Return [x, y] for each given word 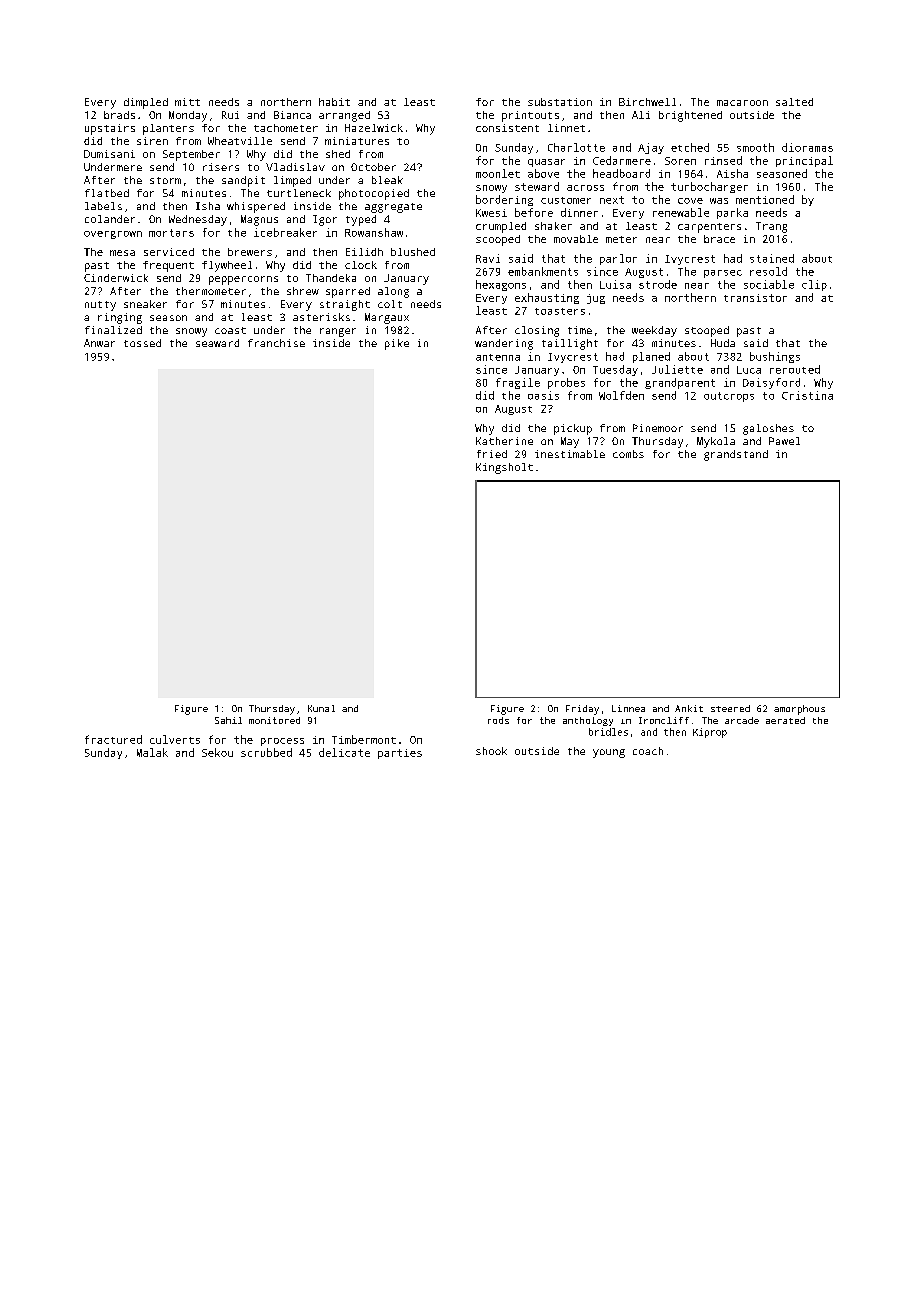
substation [560, 102]
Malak [152, 752]
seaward [217, 343]
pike [397, 344]
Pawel [784, 441]
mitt [187, 102]
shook [491, 751]
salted [794, 102]
